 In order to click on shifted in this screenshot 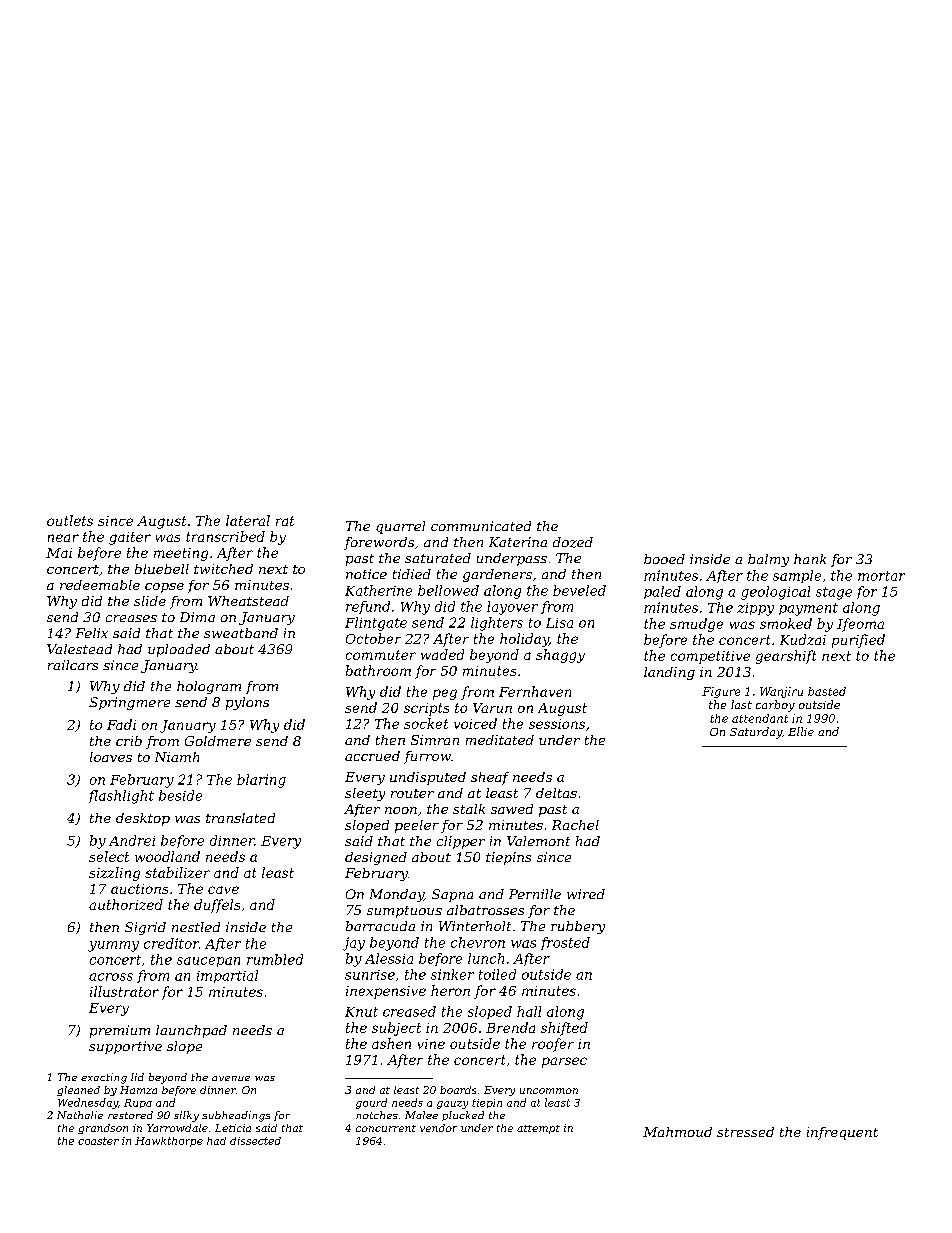, I will do `click(564, 1029)`.
